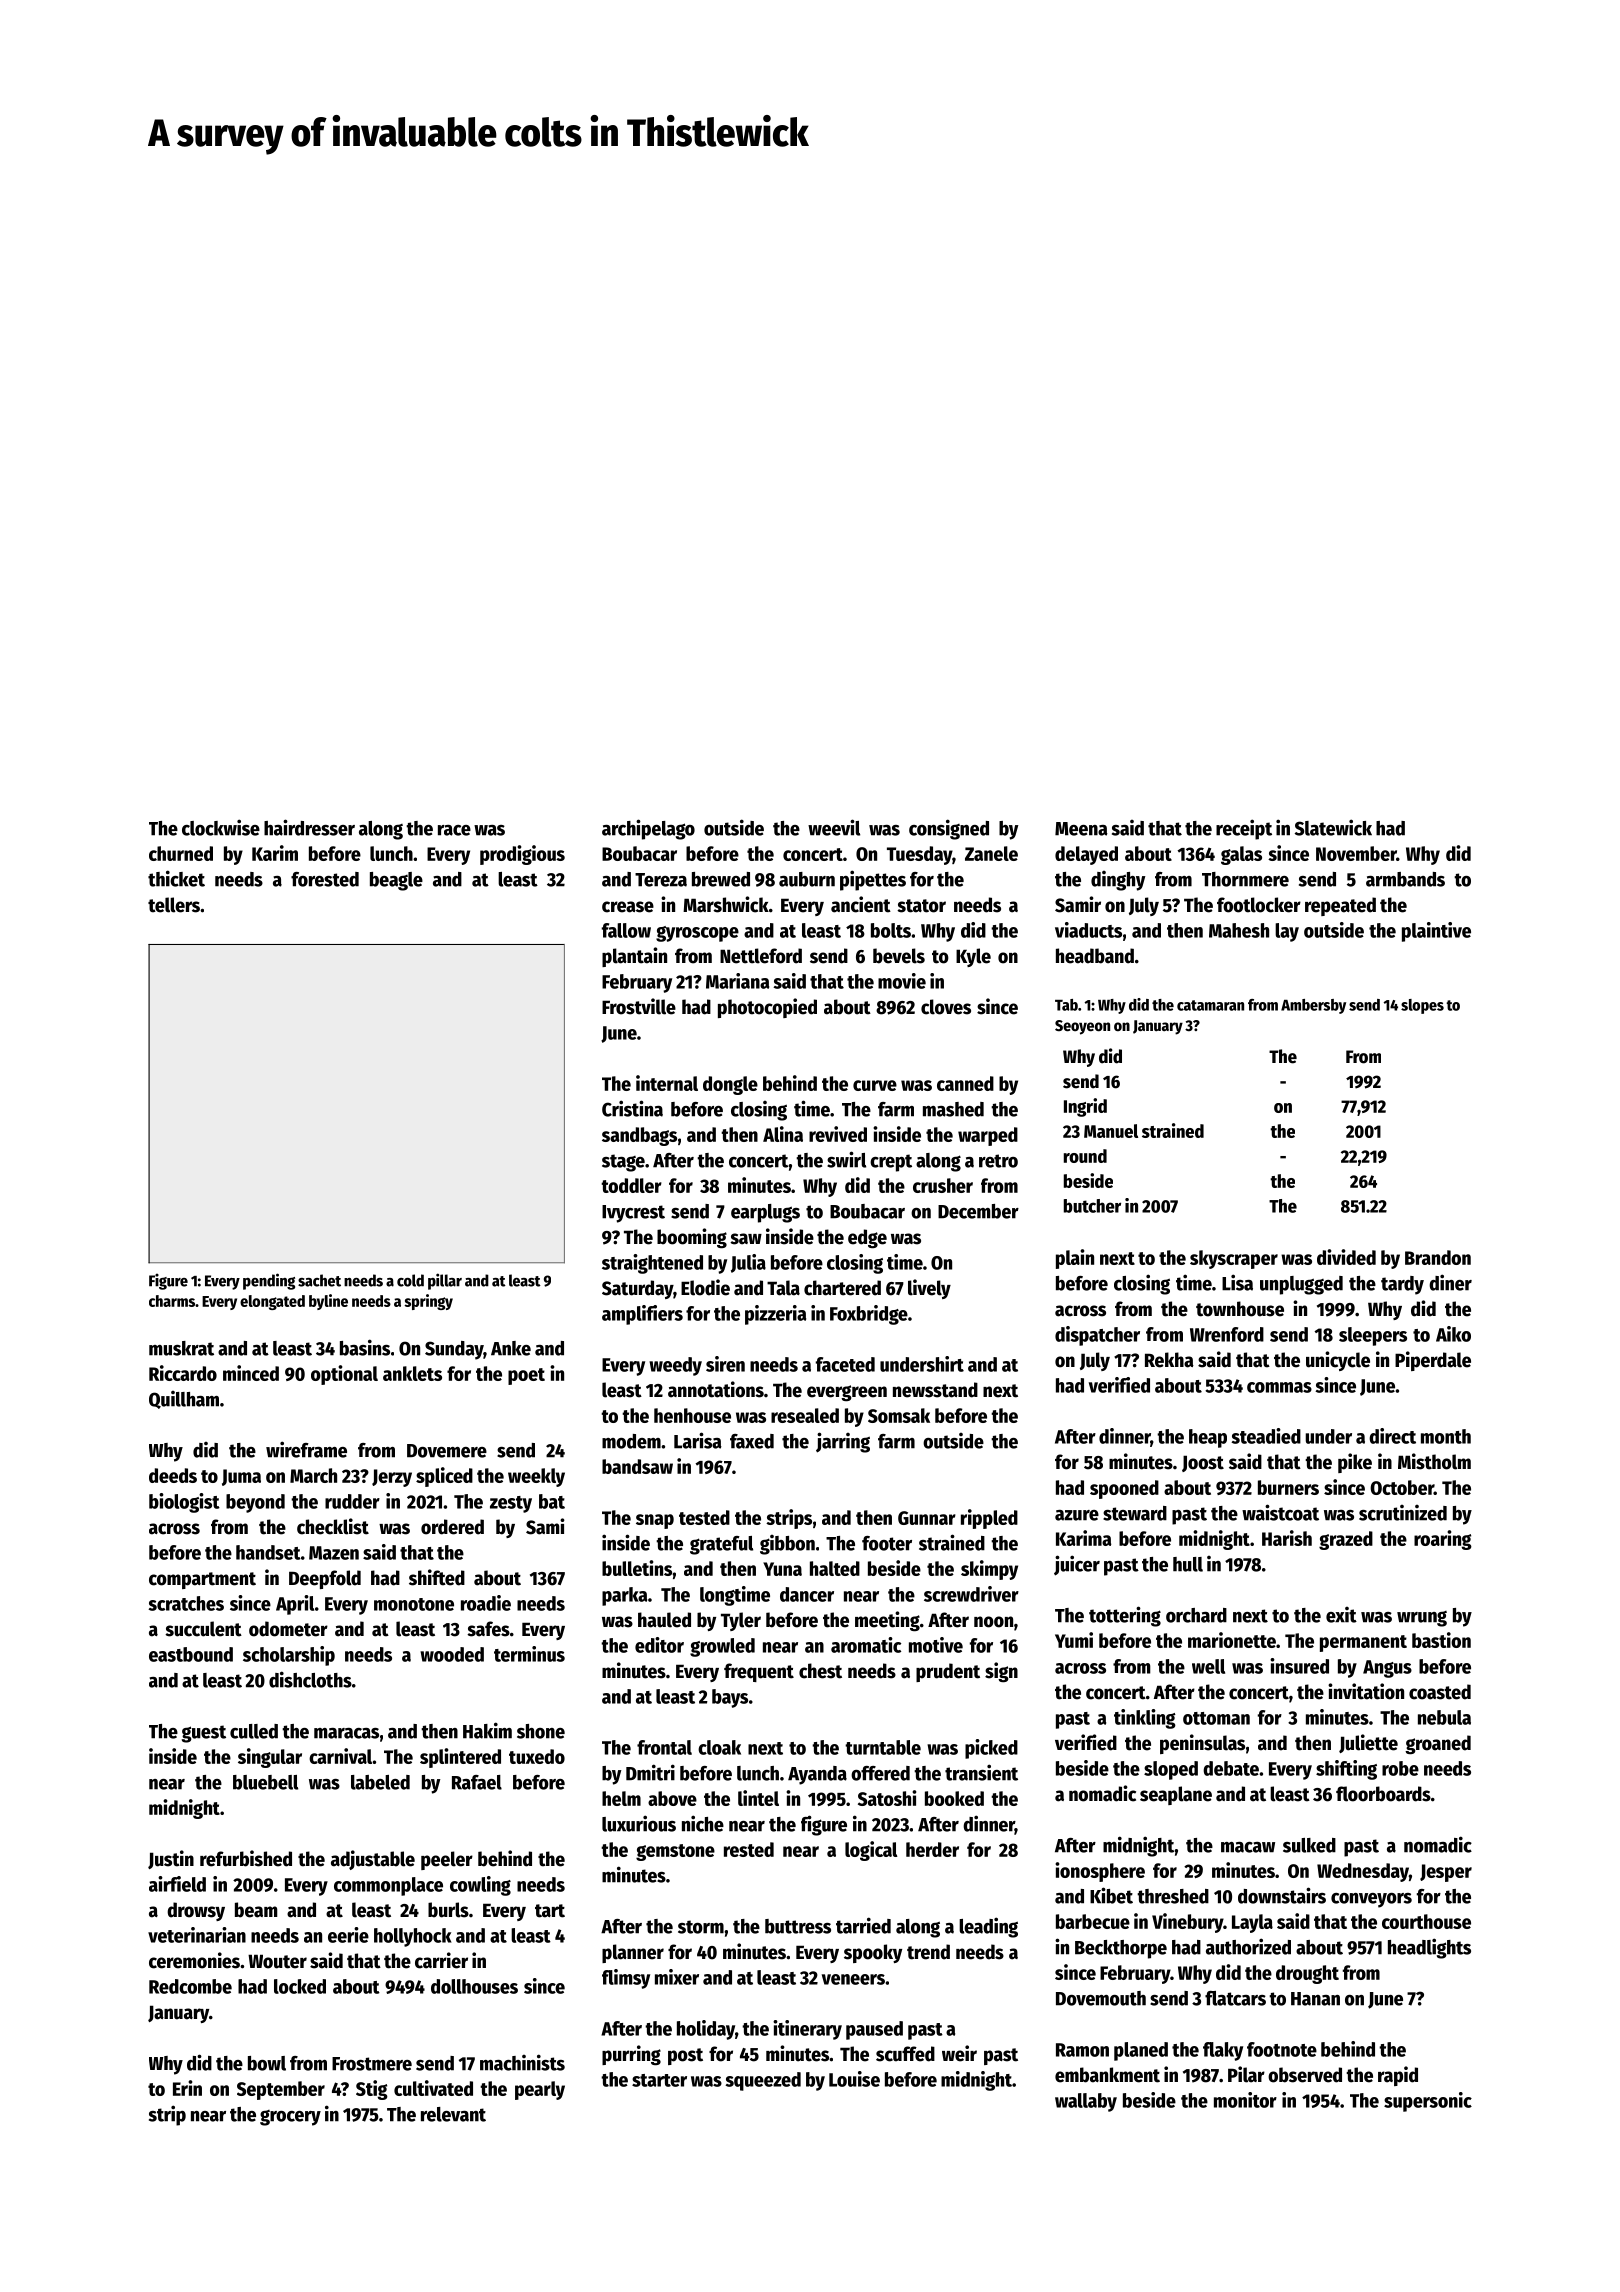  I want to click on springy, so click(428, 1302).
